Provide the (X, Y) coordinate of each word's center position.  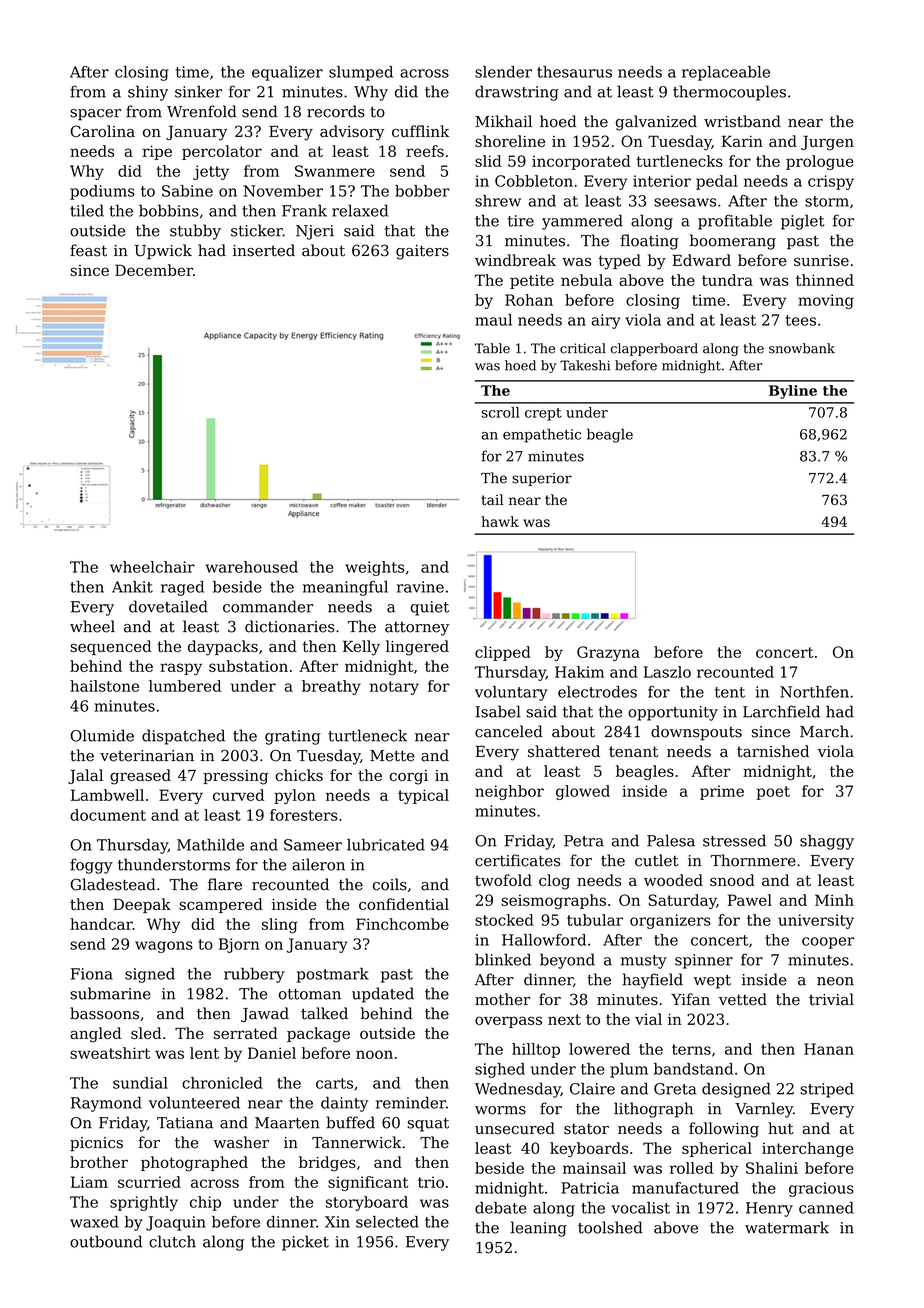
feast (88, 250)
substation (248, 666)
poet (773, 793)
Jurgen (827, 143)
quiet (429, 608)
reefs (425, 151)
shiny (148, 93)
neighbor (509, 792)
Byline (793, 392)
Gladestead (113, 884)
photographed (194, 1164)
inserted (264, 250)
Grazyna (608, 653)
